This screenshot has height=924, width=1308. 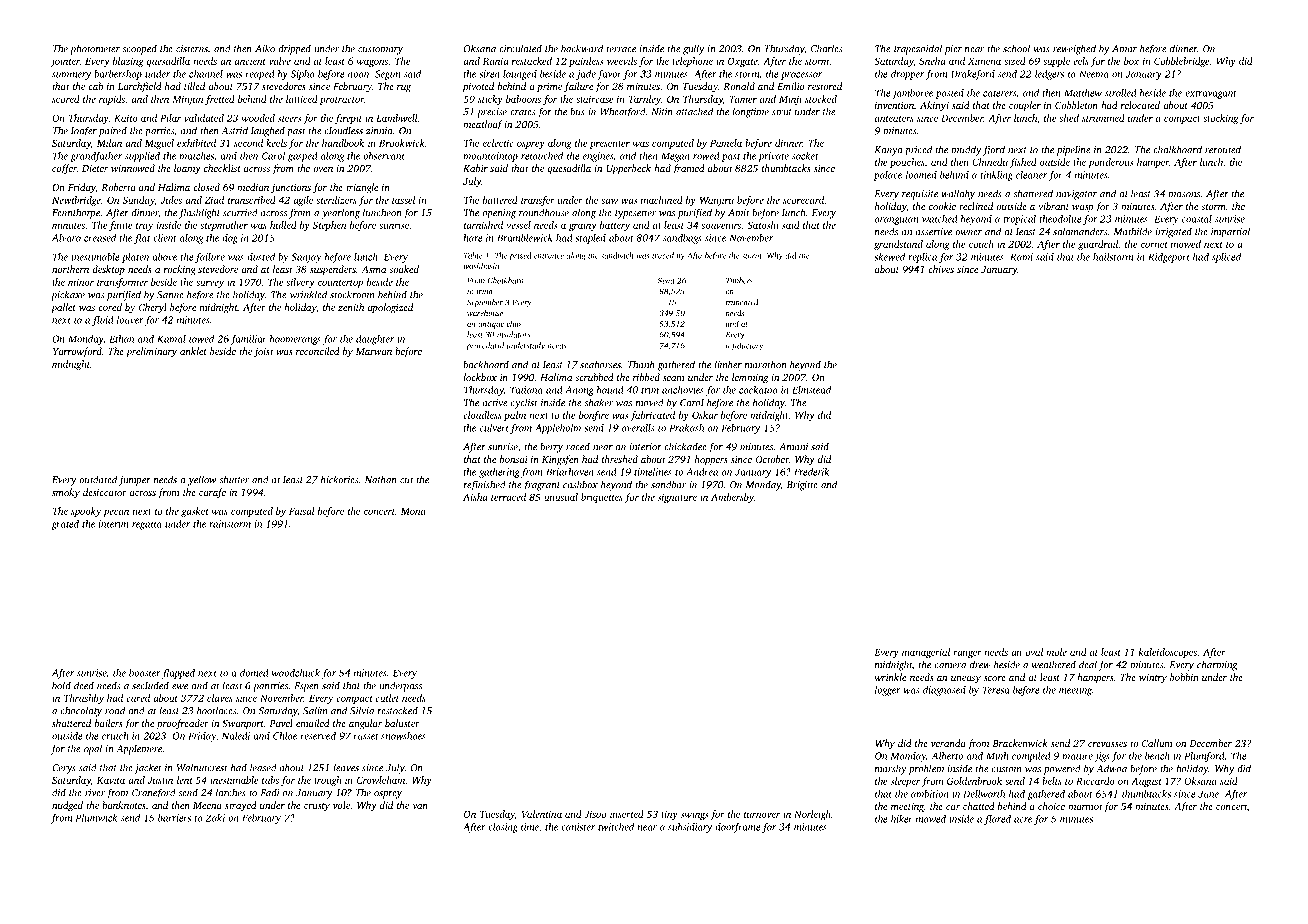 I want to click on Amar, so click(x=1124, y=49).
